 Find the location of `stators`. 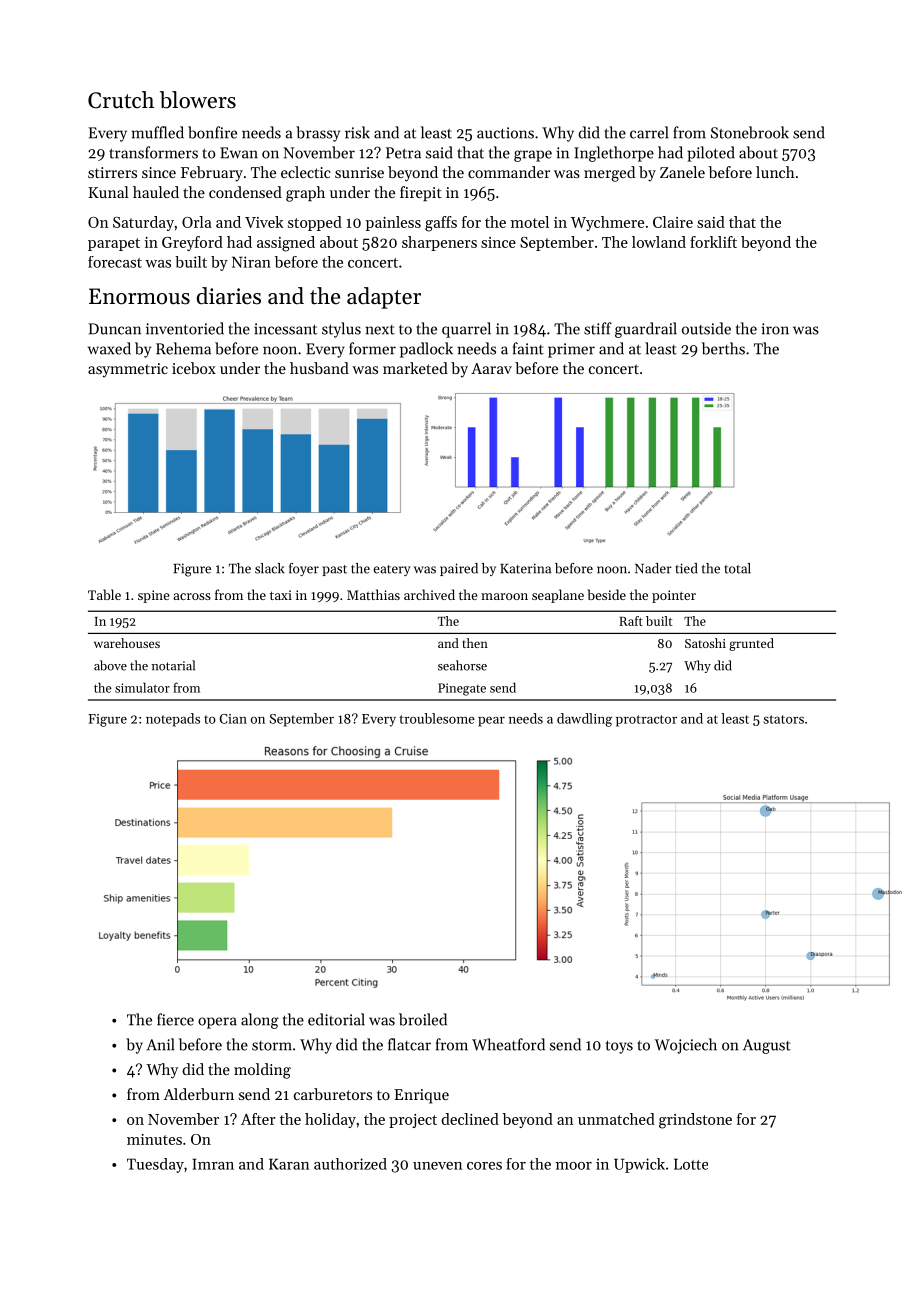

stators is located at coordinates (784, 719).
